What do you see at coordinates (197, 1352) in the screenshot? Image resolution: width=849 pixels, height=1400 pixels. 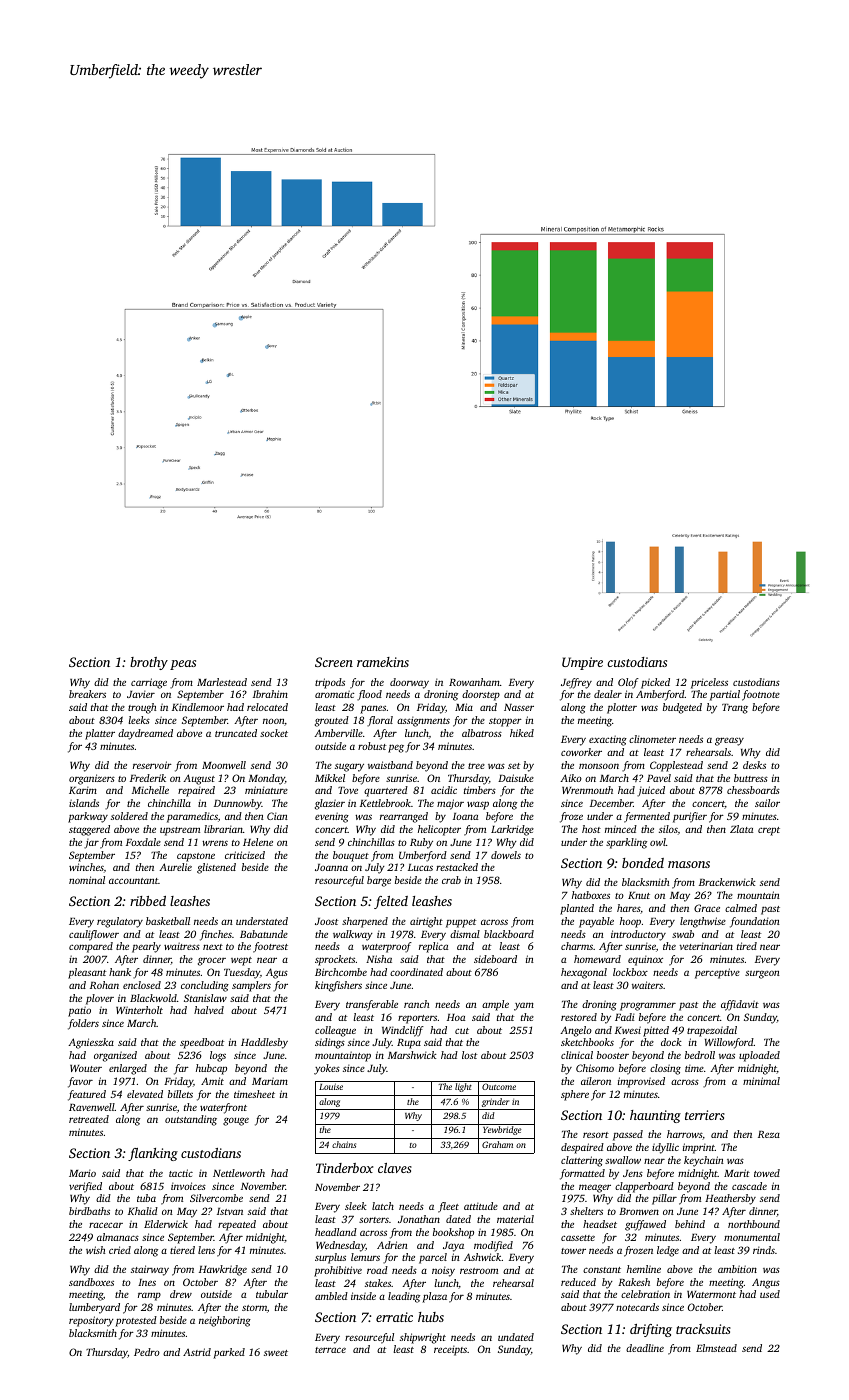 I see `Astrid` at bounding box center [197, 1352].
